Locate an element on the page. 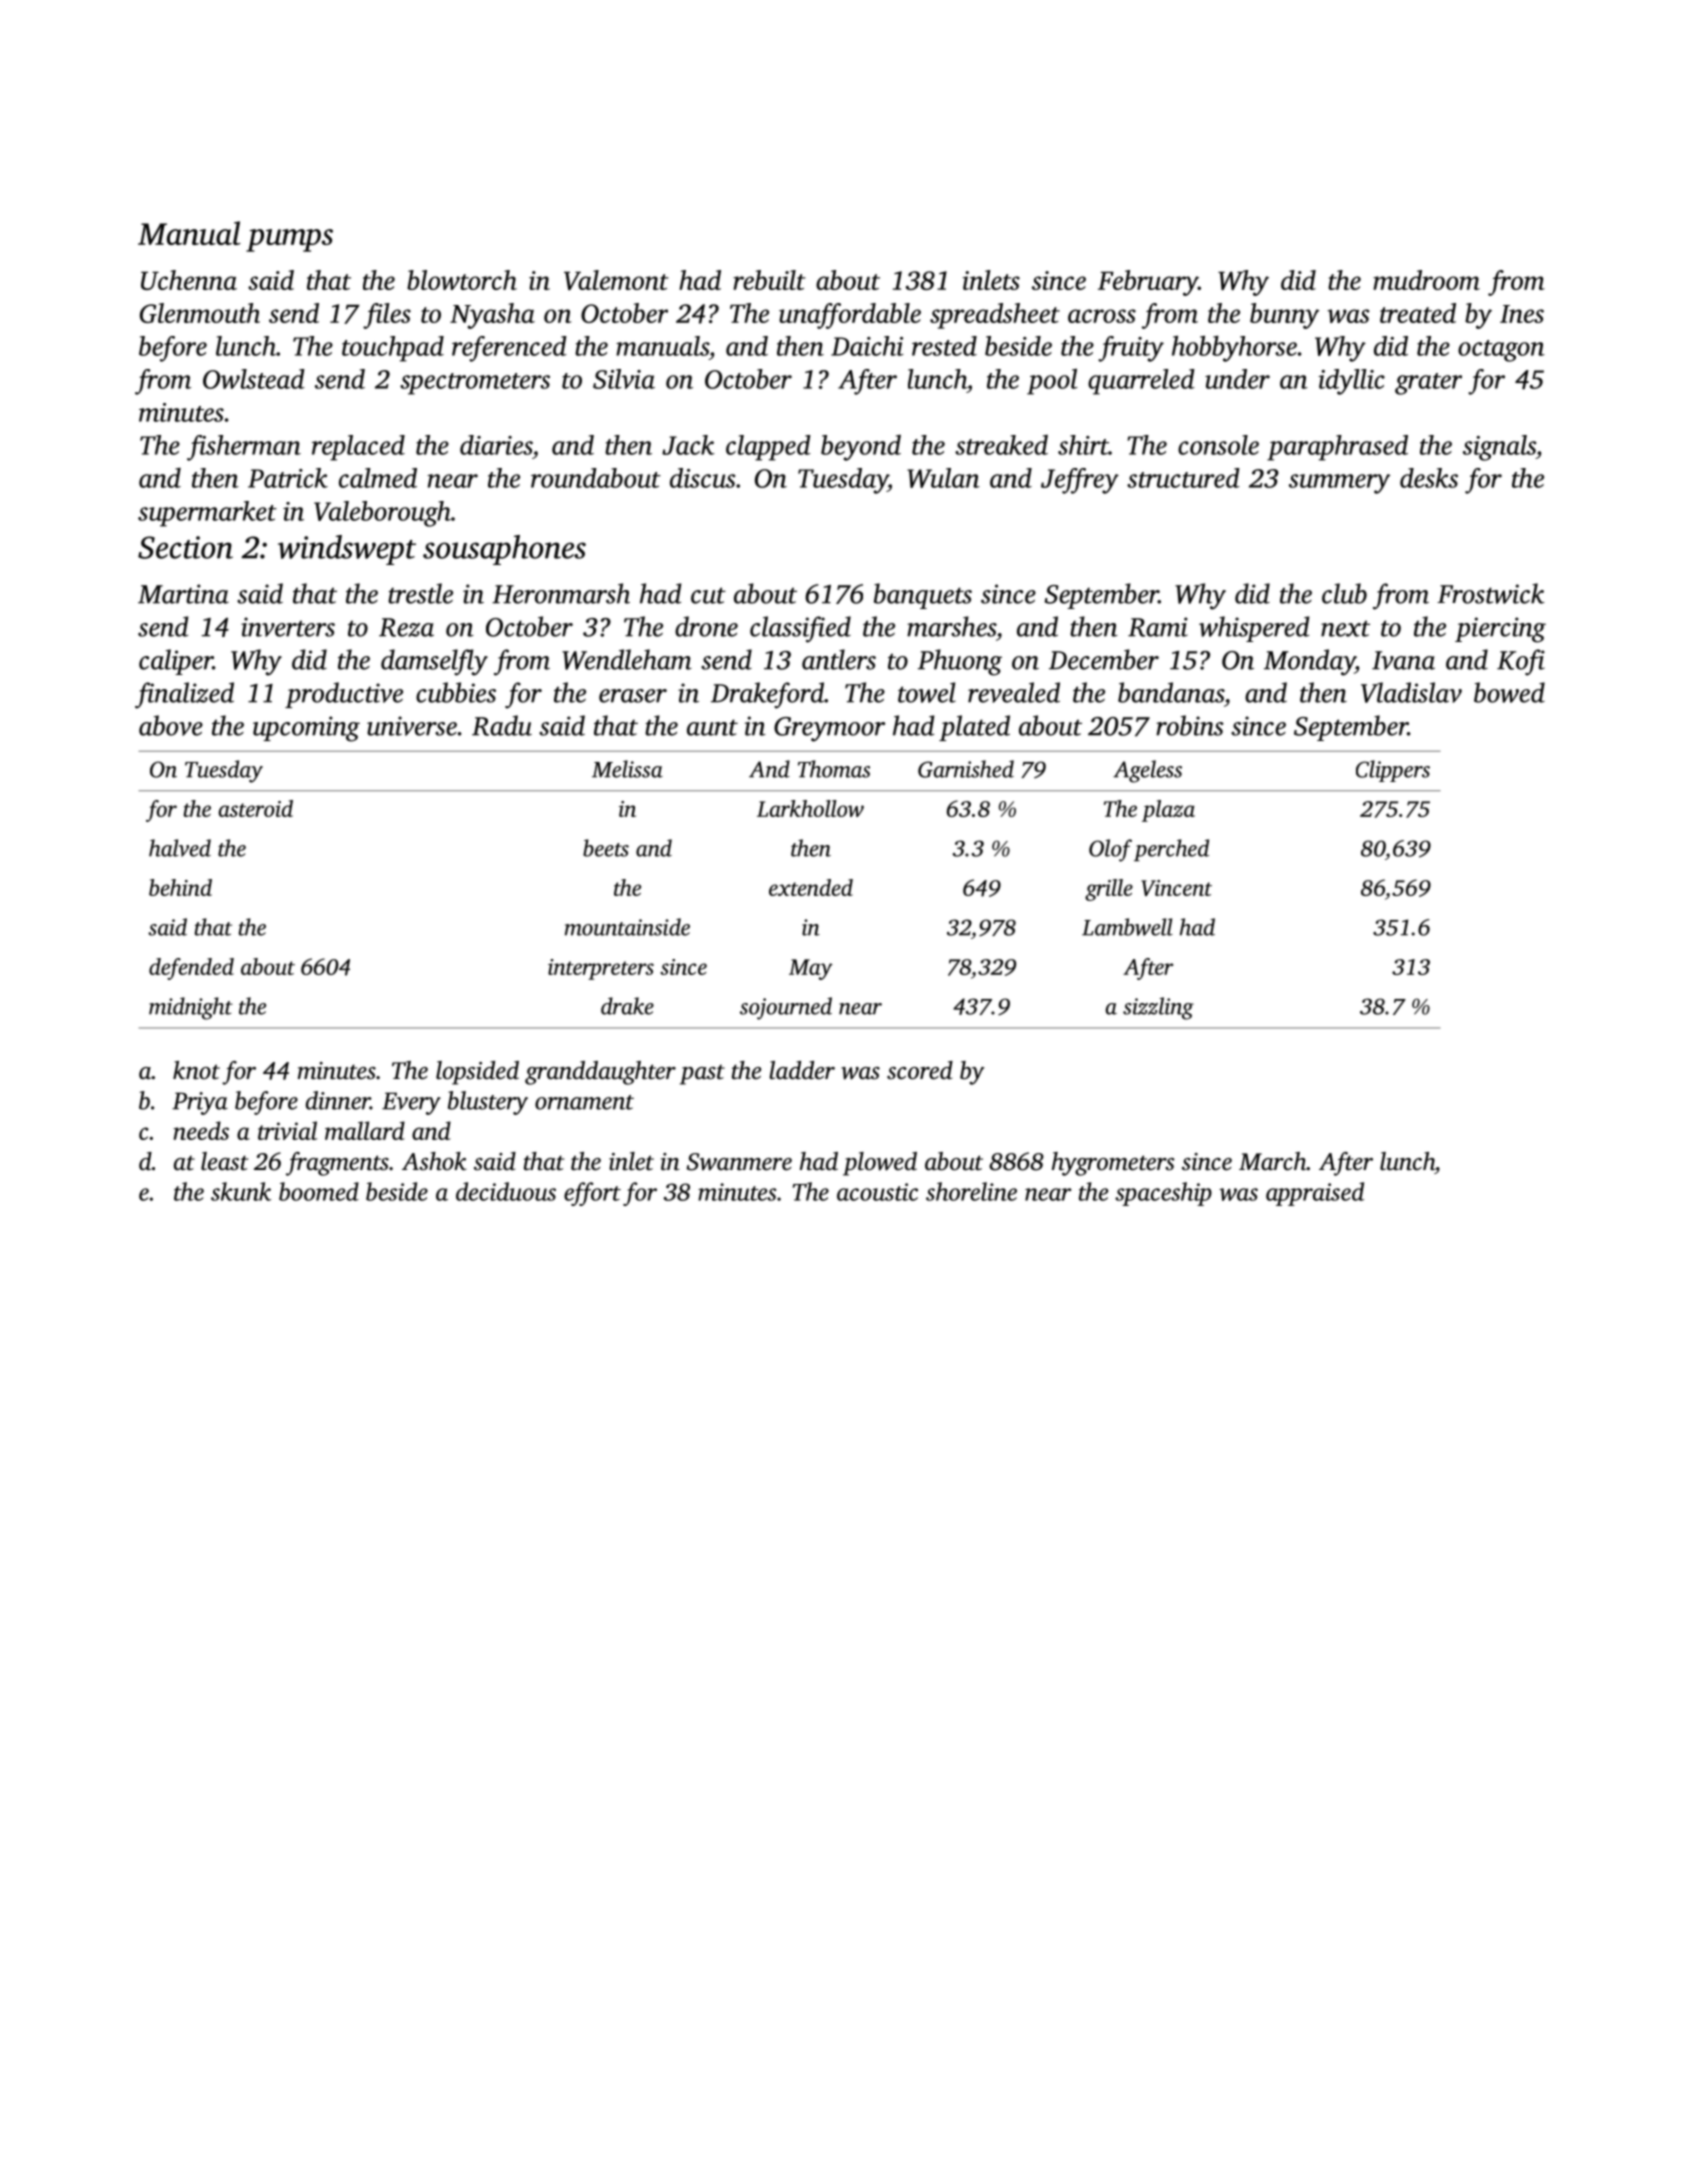 This document has height=2178, width=1683. Martina is located at coordinates (183, 594).
